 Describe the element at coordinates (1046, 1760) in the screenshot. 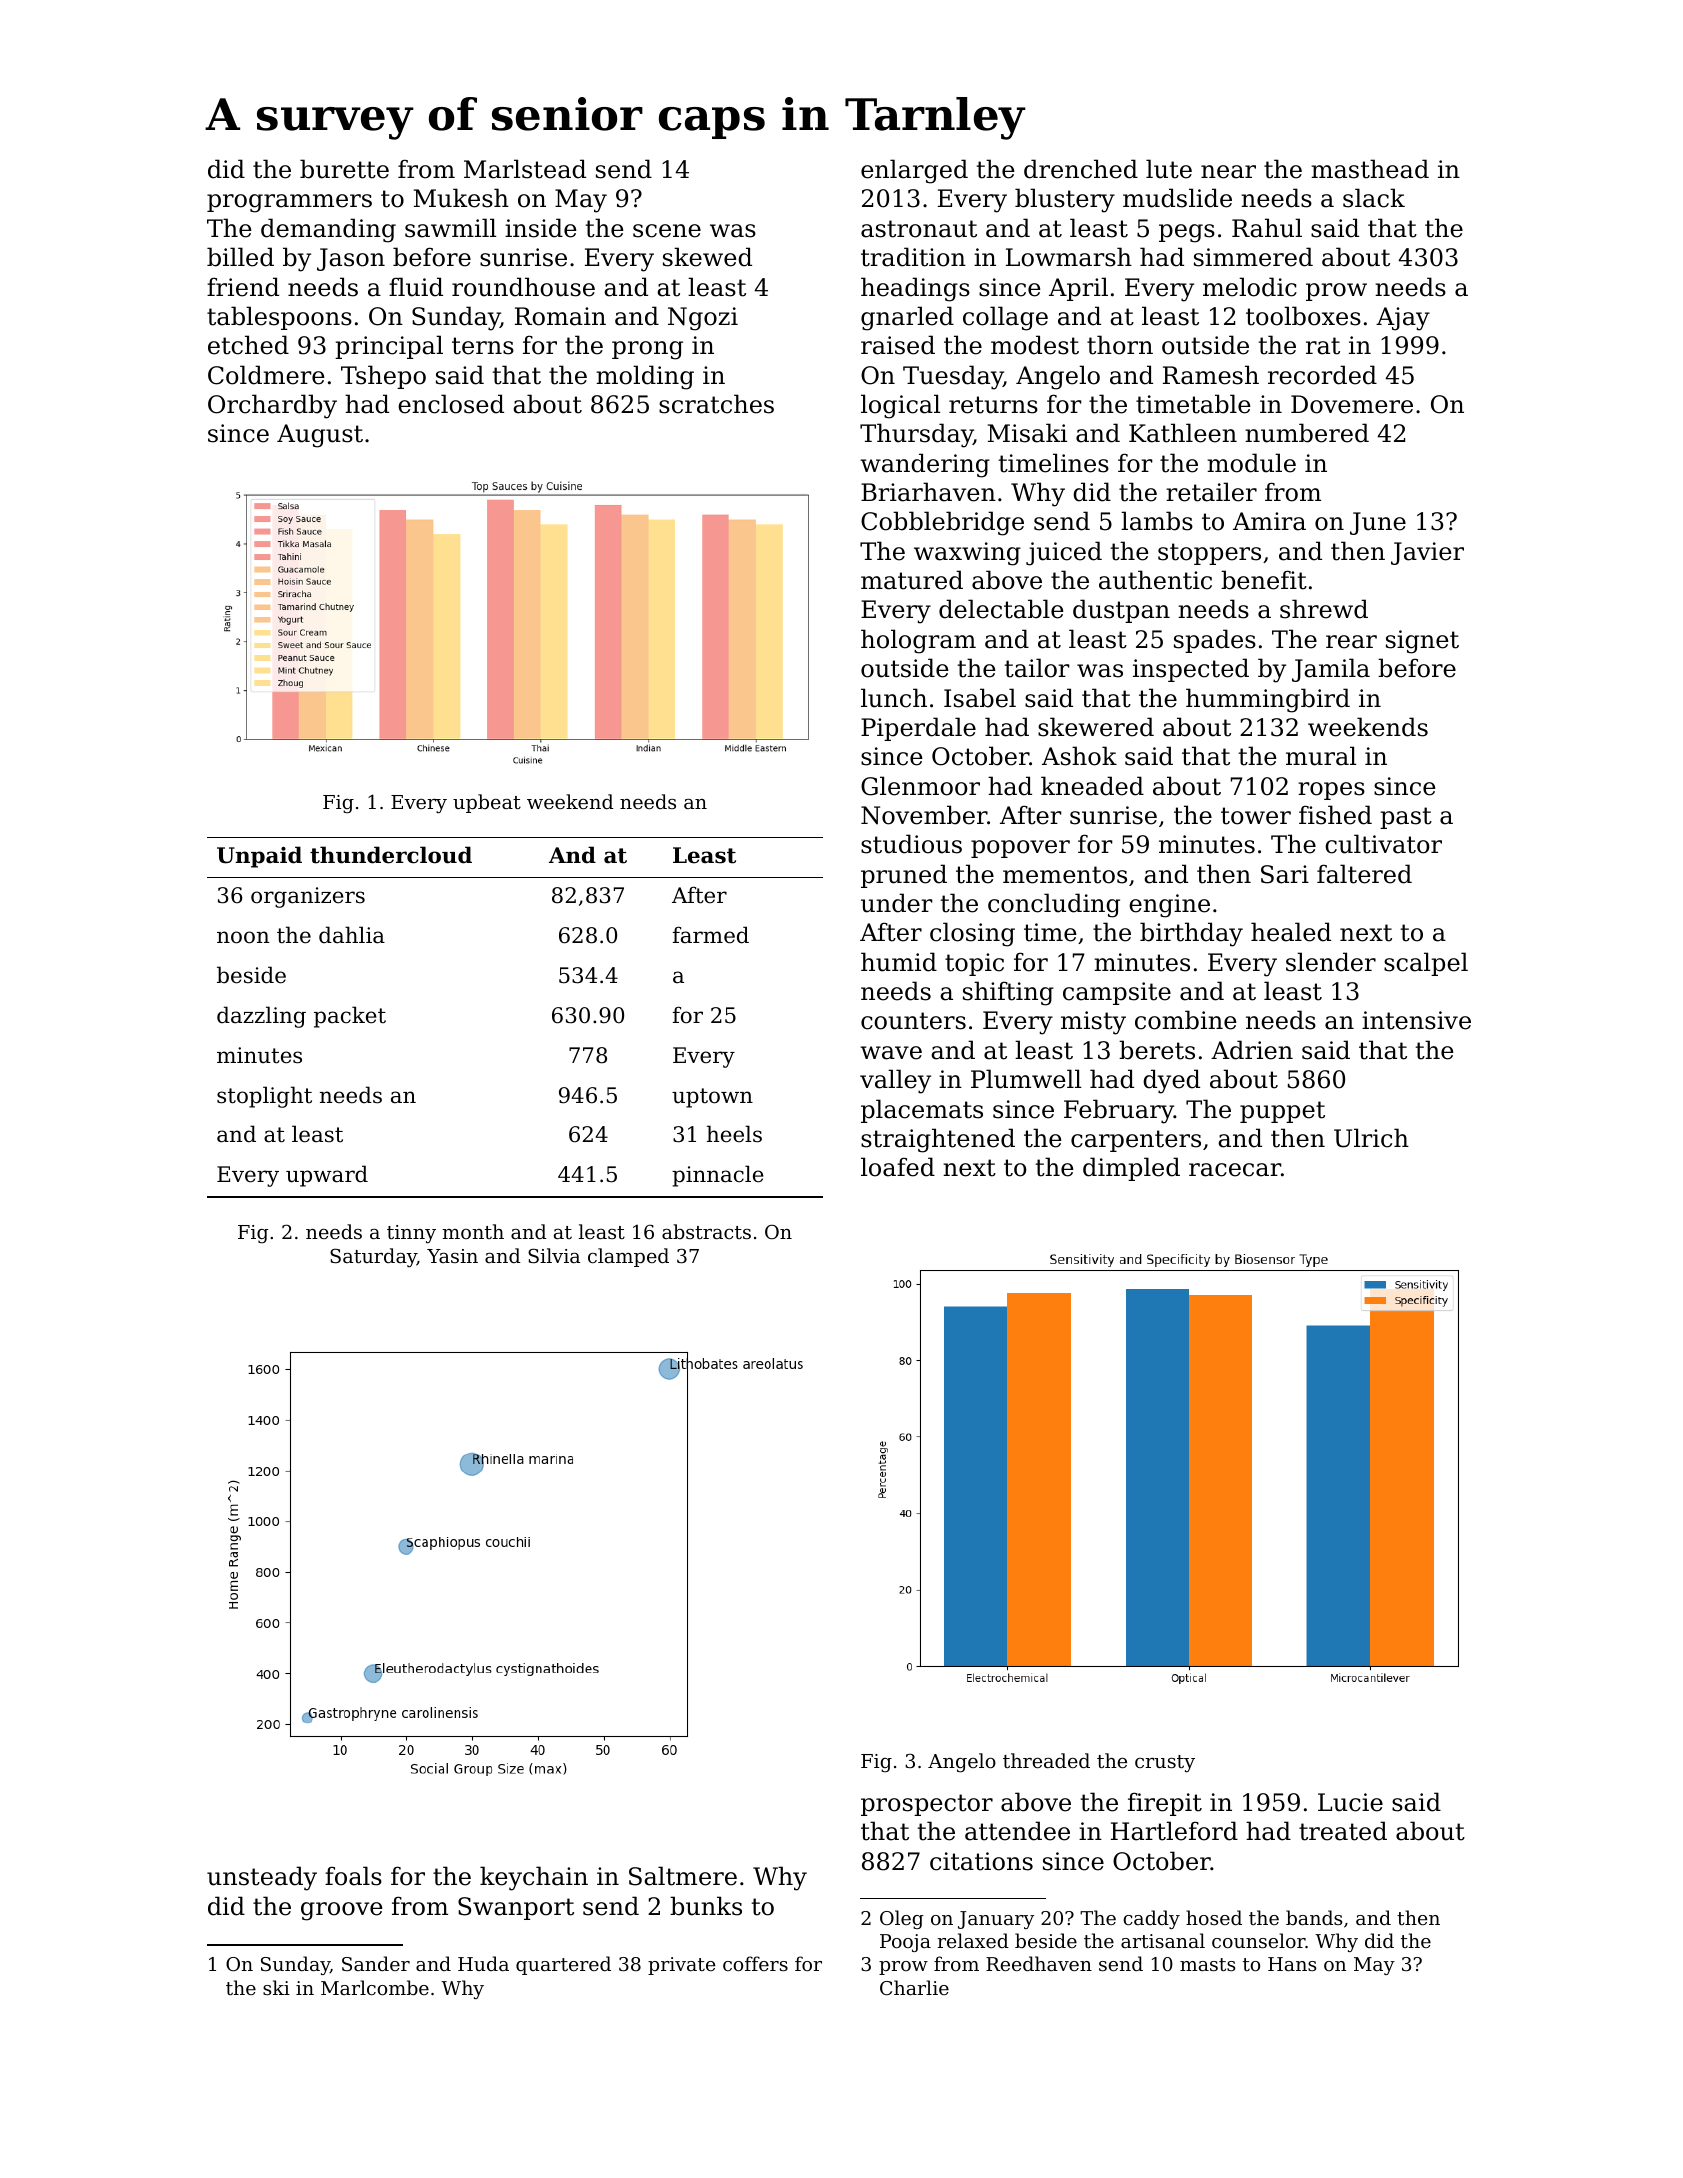

I see `threaded` at that location.
